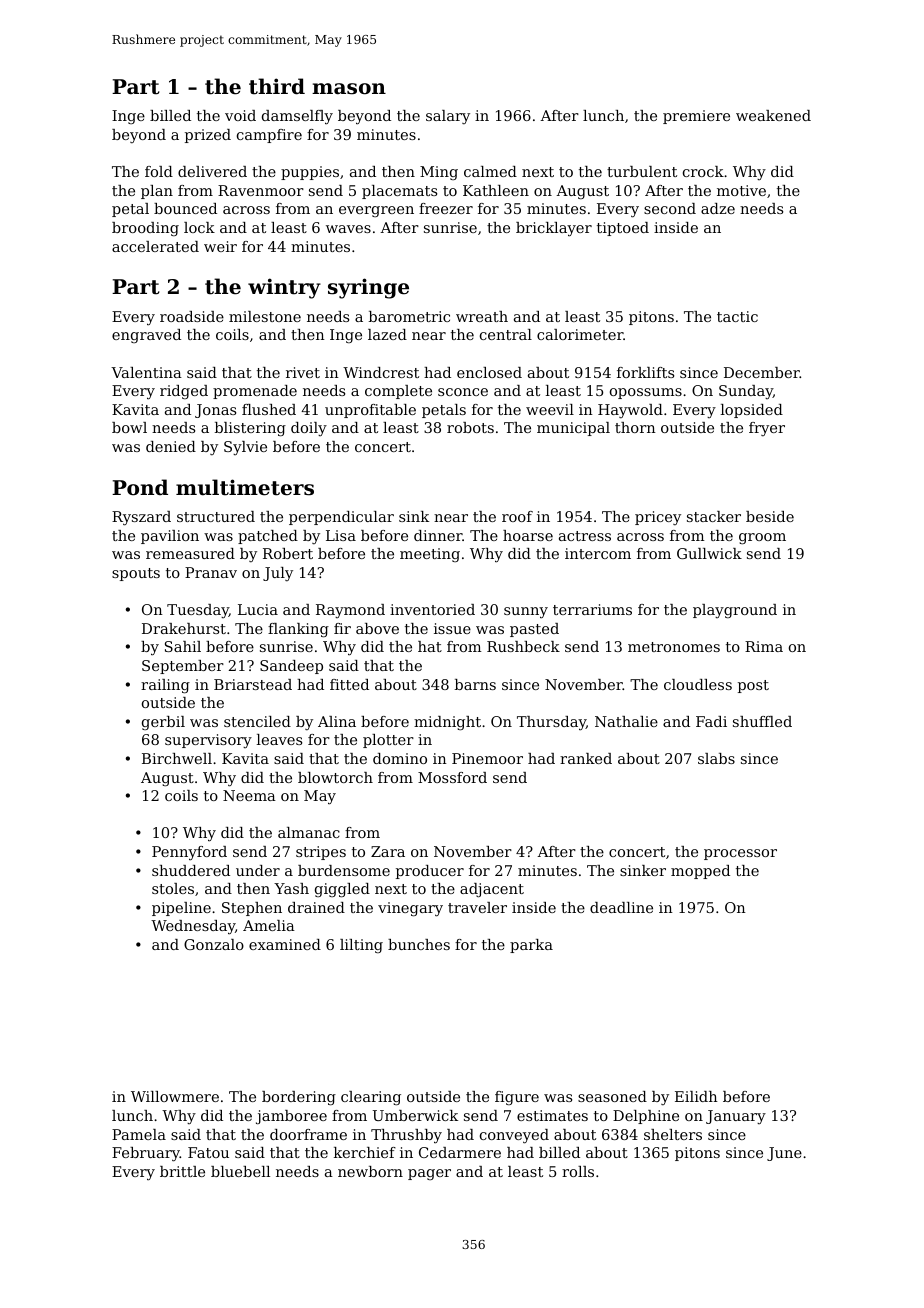  I want to click on above, so click(377, 628).
